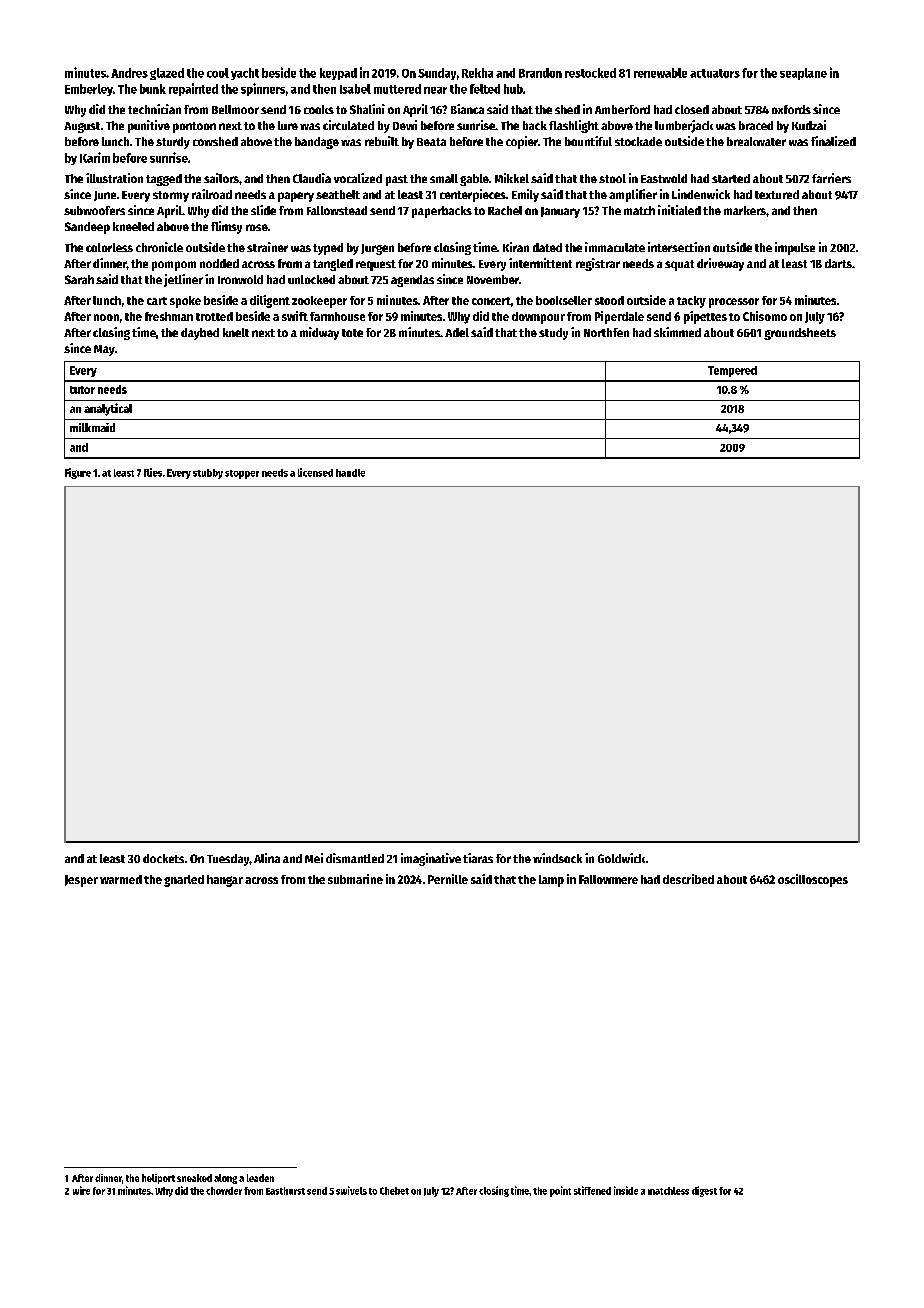 Image resolution: width=924 pixels, height=1308 pixels. I want to click on tagged, so click(164, 180).
